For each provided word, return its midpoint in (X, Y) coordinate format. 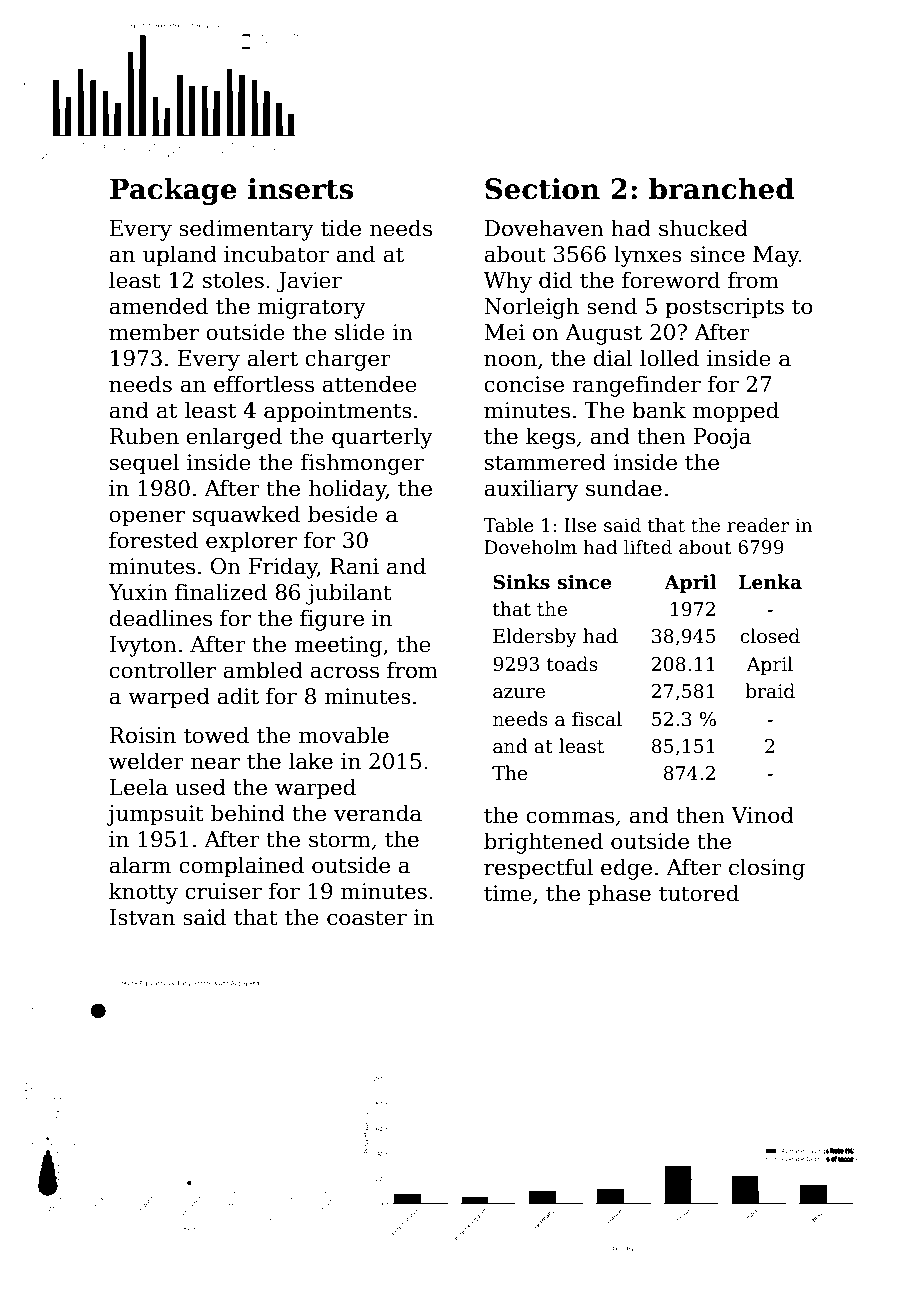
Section (542, 189)
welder (146, 761)
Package (173, 191)
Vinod (762, 815)
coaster (367, 918)
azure (519, 693)
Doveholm (530, 547)
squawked (246, 516)
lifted (648, 547)
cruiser (223, 891)
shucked (703, 228)
